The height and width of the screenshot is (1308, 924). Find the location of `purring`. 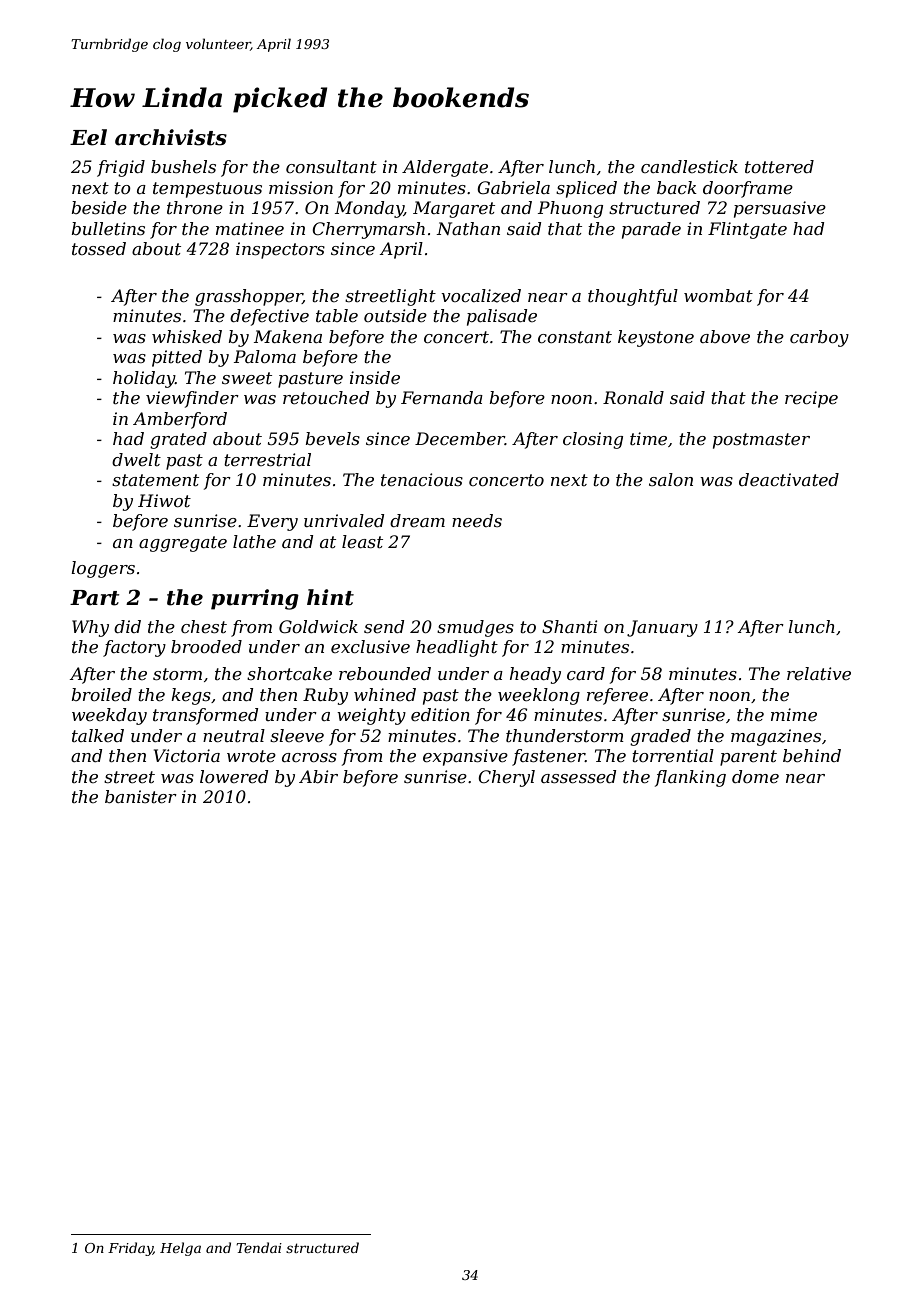

purring is located at coordinates (255, 599).
